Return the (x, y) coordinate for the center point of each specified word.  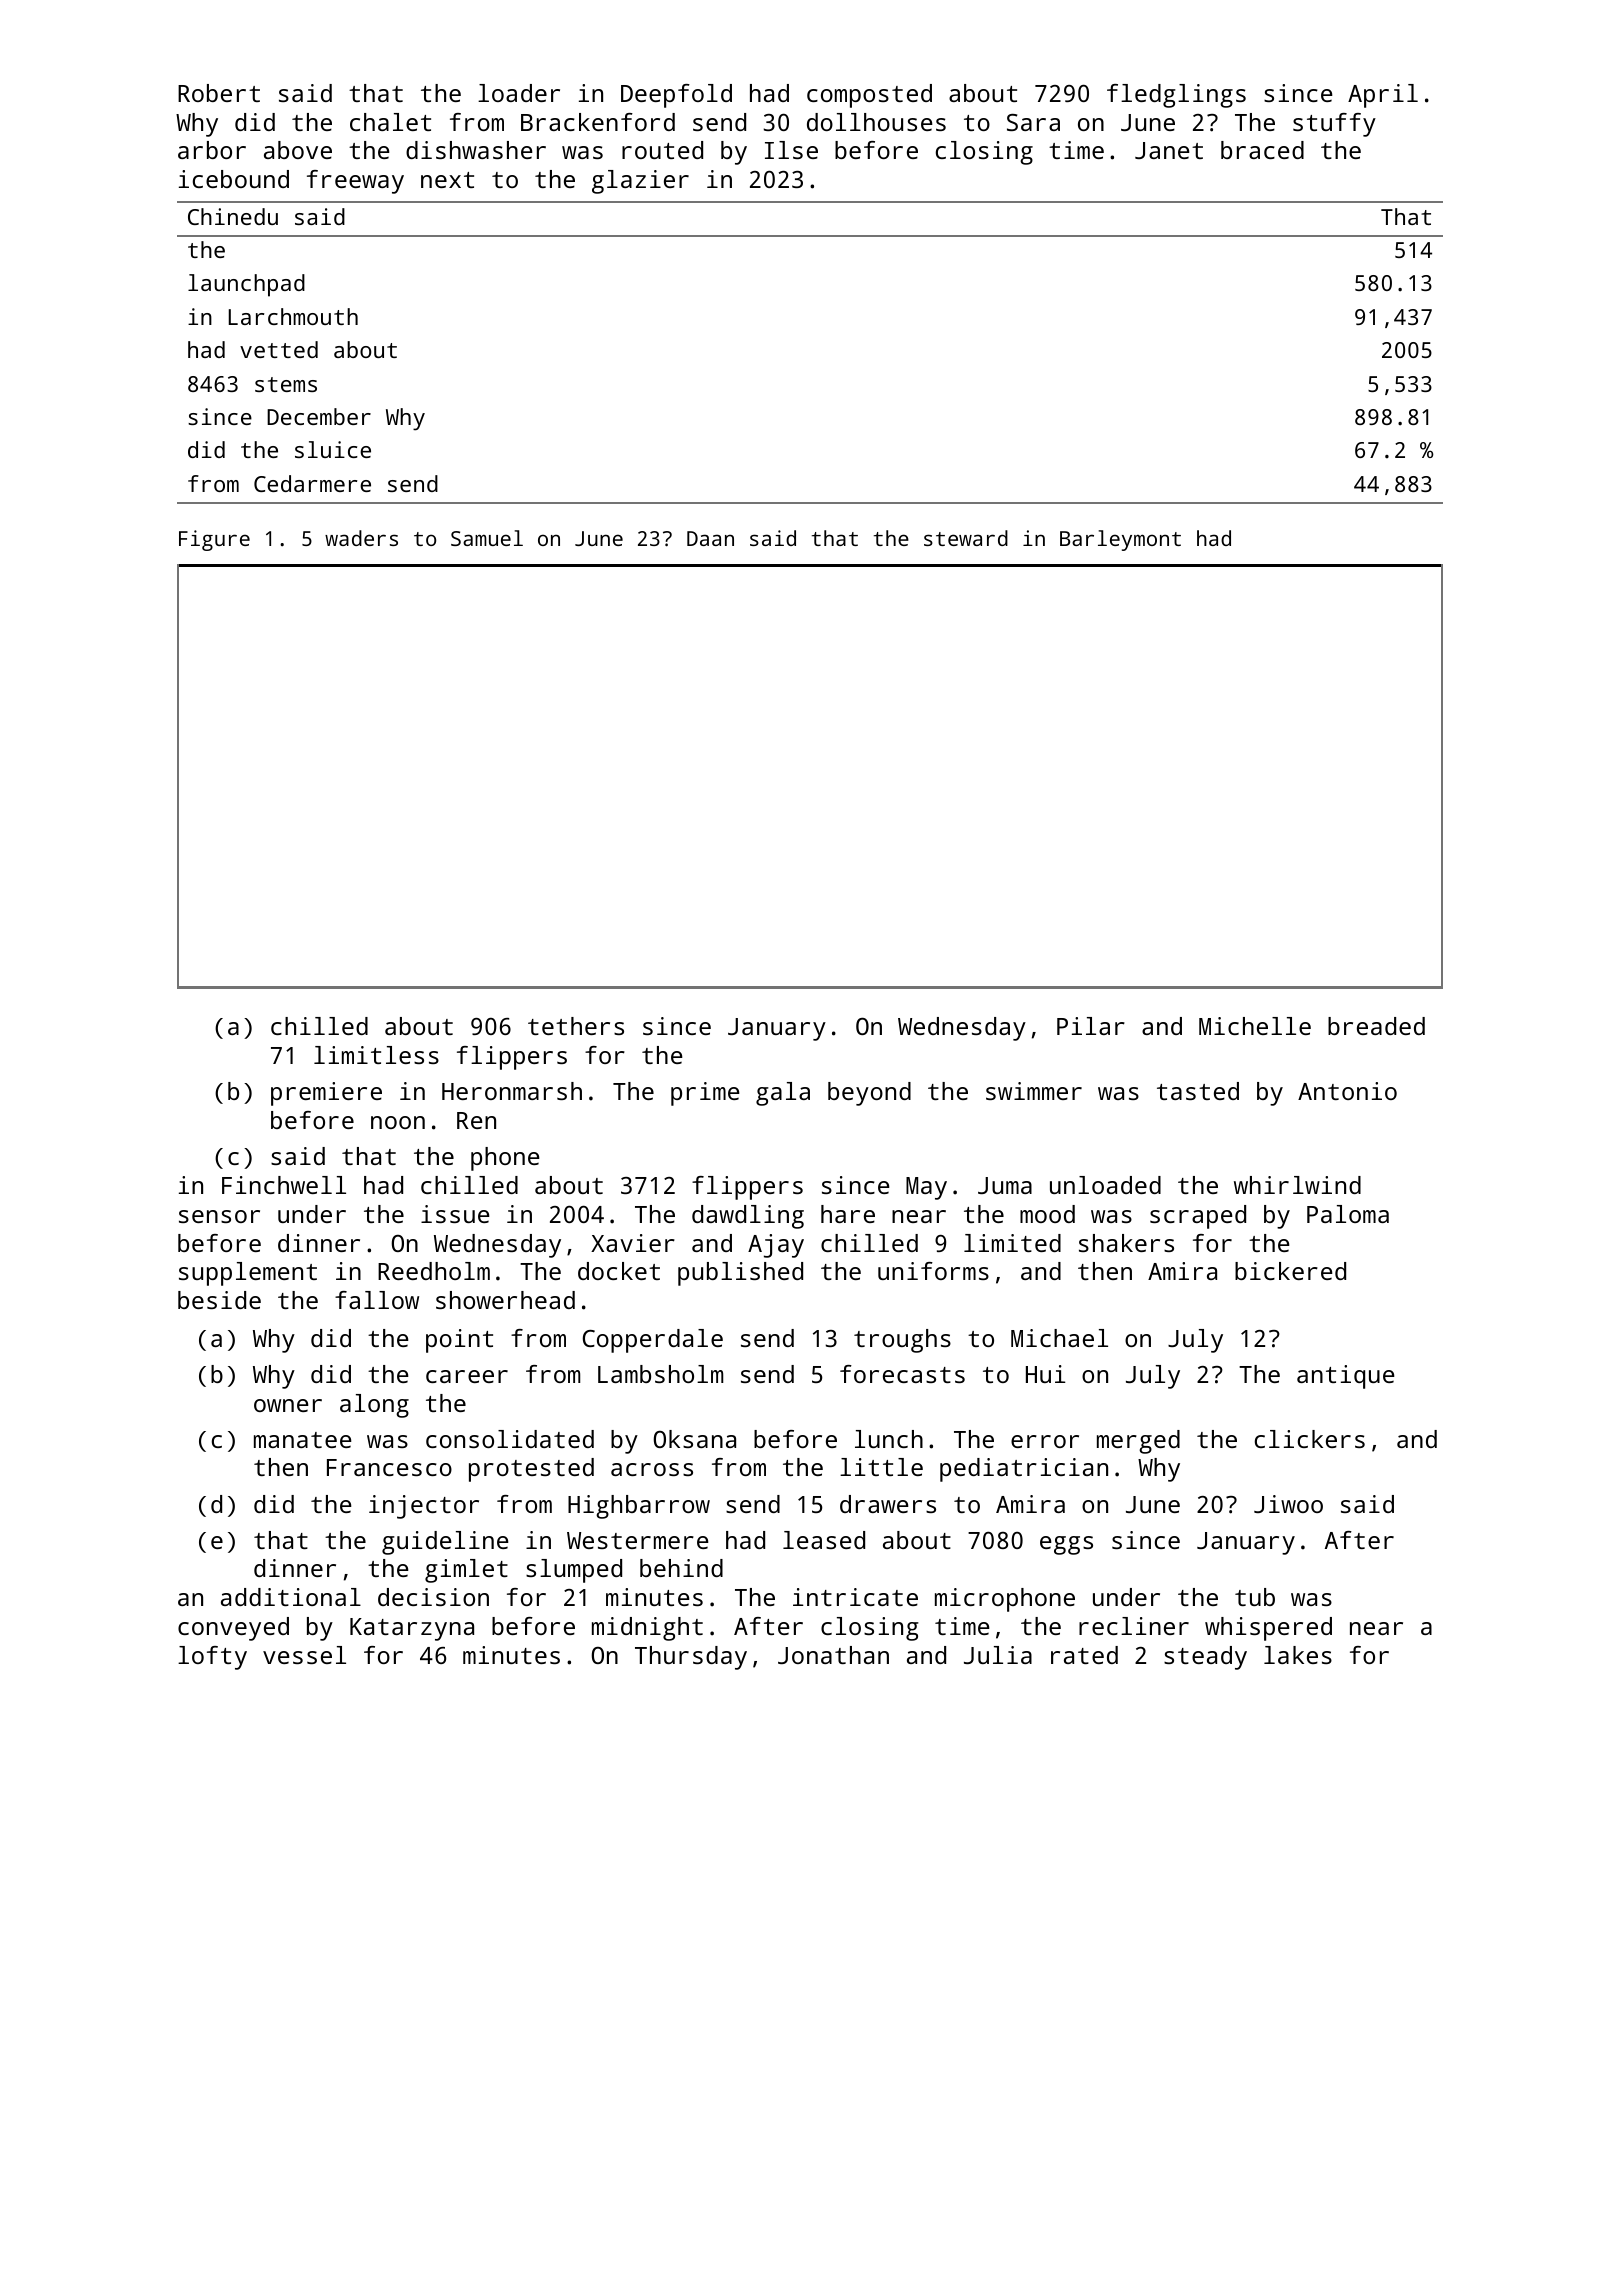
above (298, 150)
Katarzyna (412, 1629)
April (1383, 96)
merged (1138, 1442)
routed (662, 150)
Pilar (1091, 1026)
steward (966, 538)
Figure (214, 540)
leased (824, 1540)
